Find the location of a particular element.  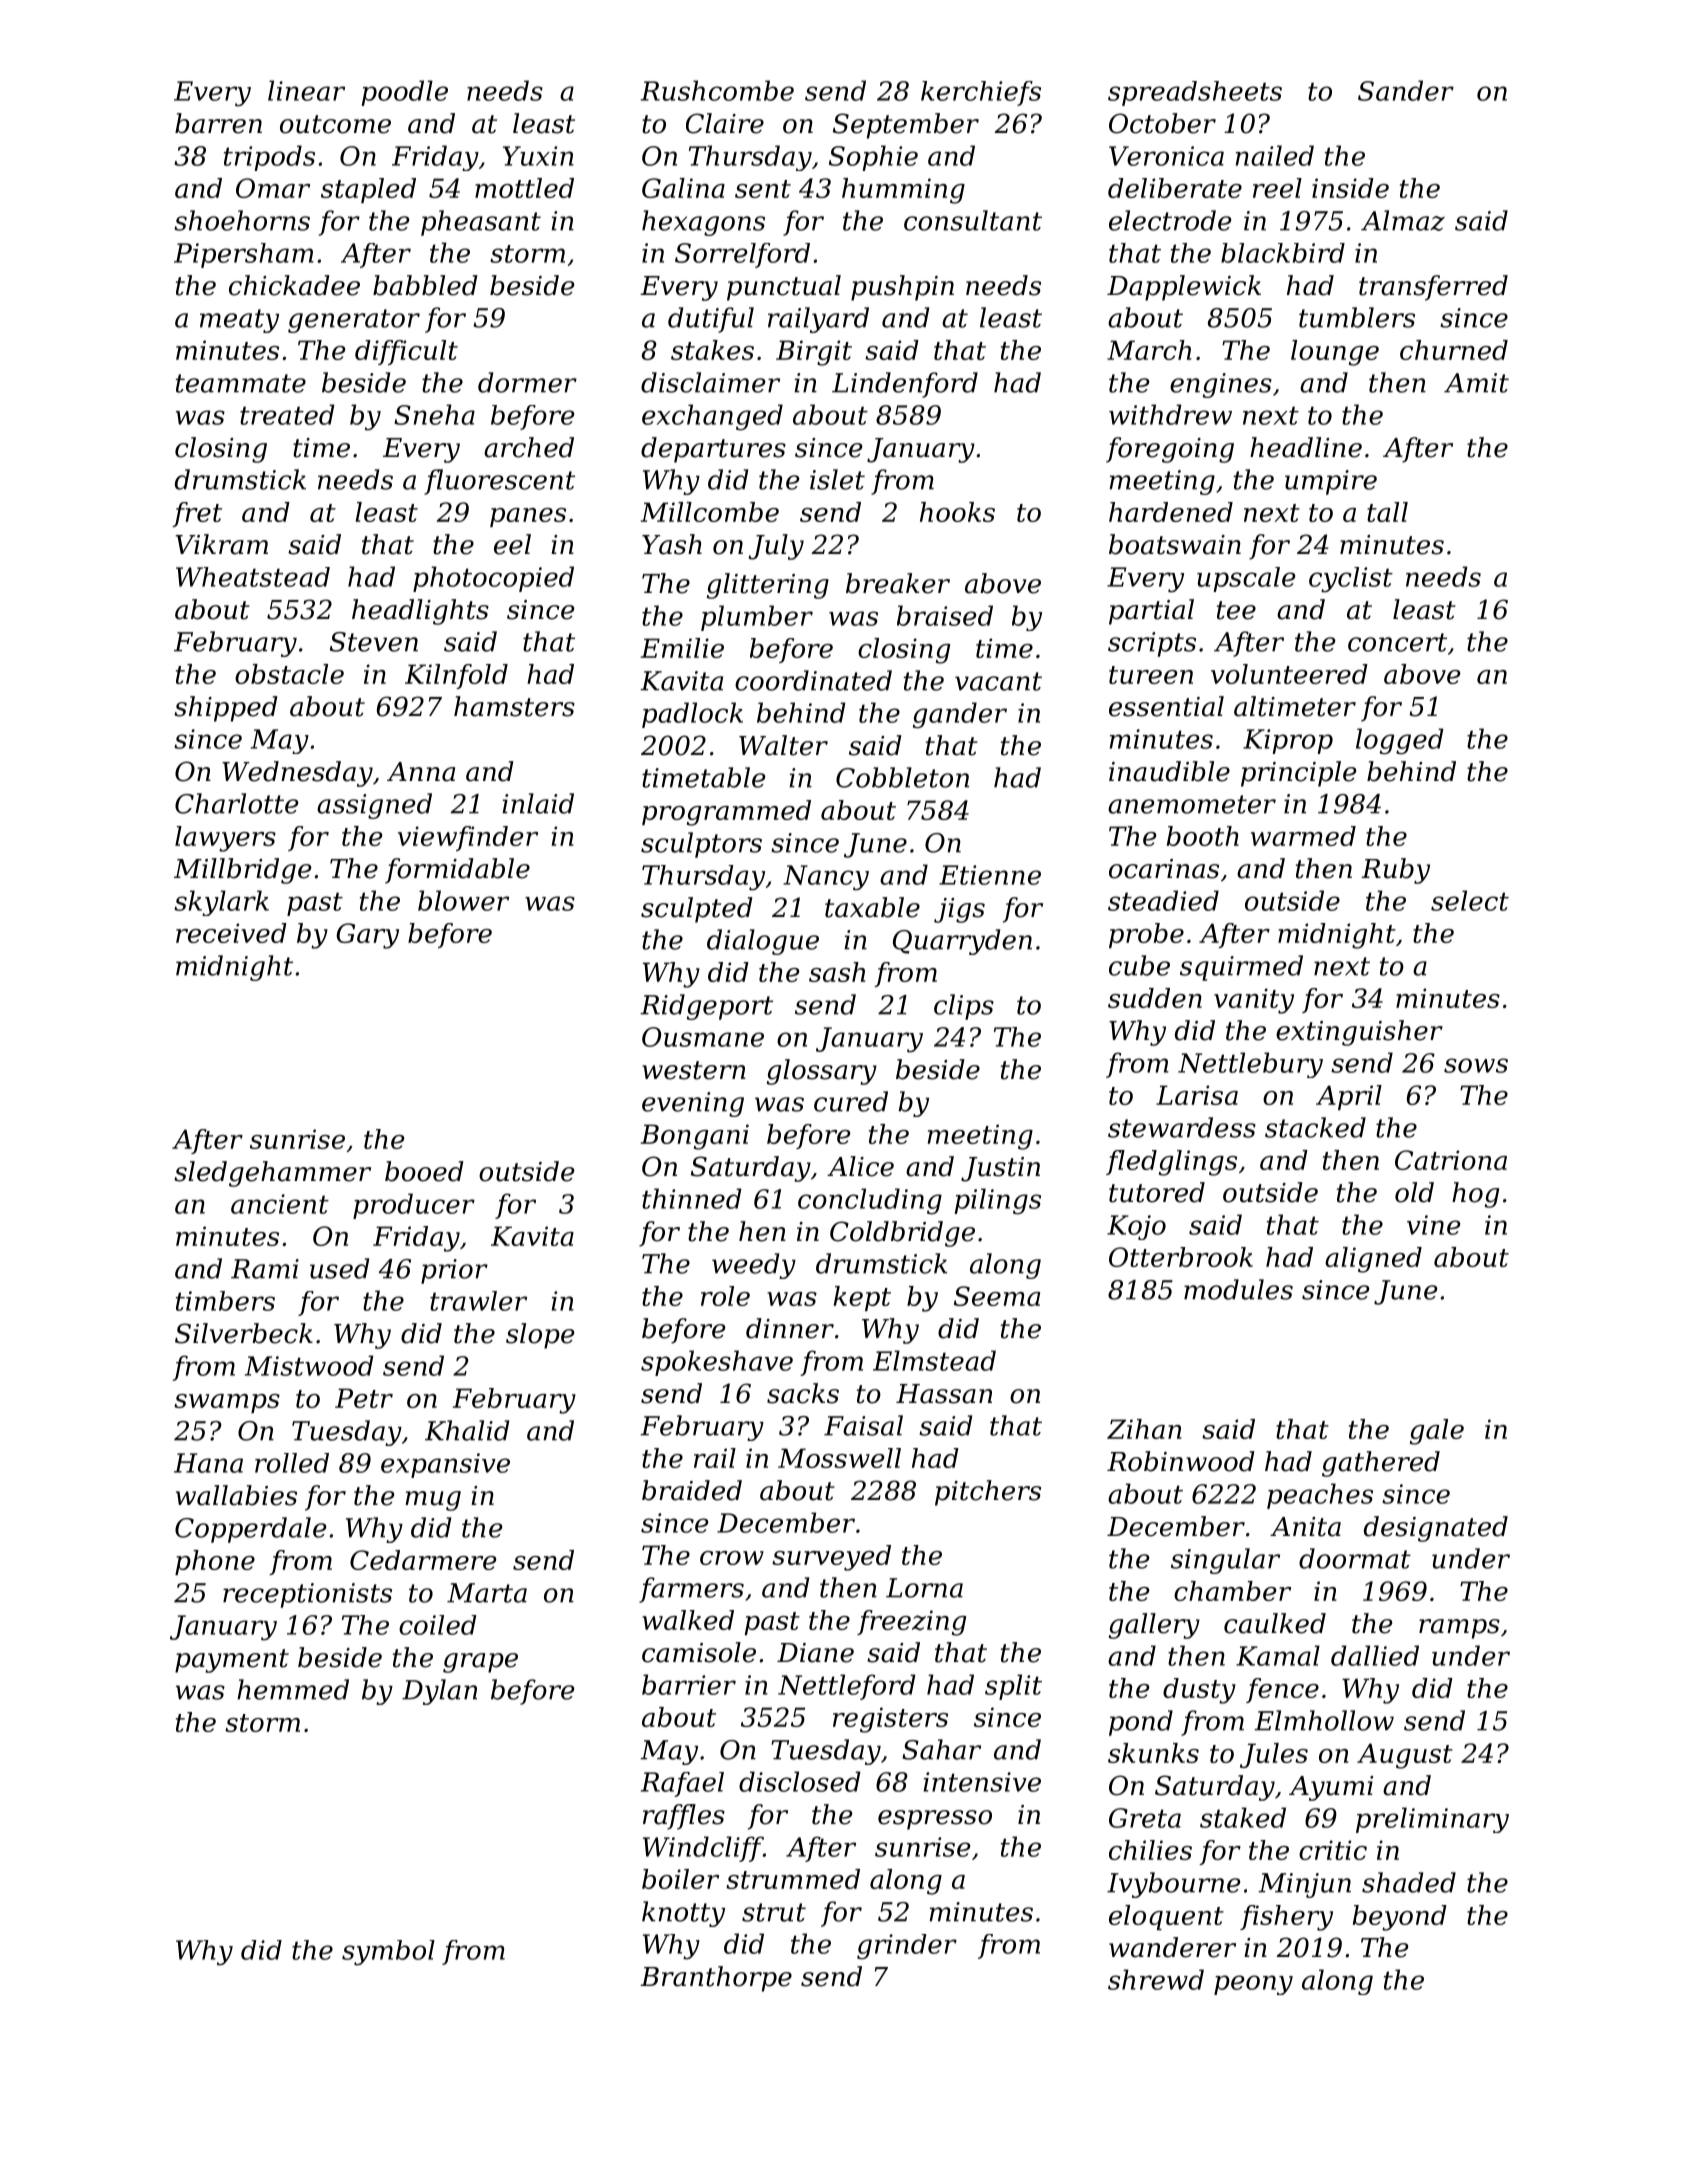

Quarryden is located at coordinates (962, 942).
